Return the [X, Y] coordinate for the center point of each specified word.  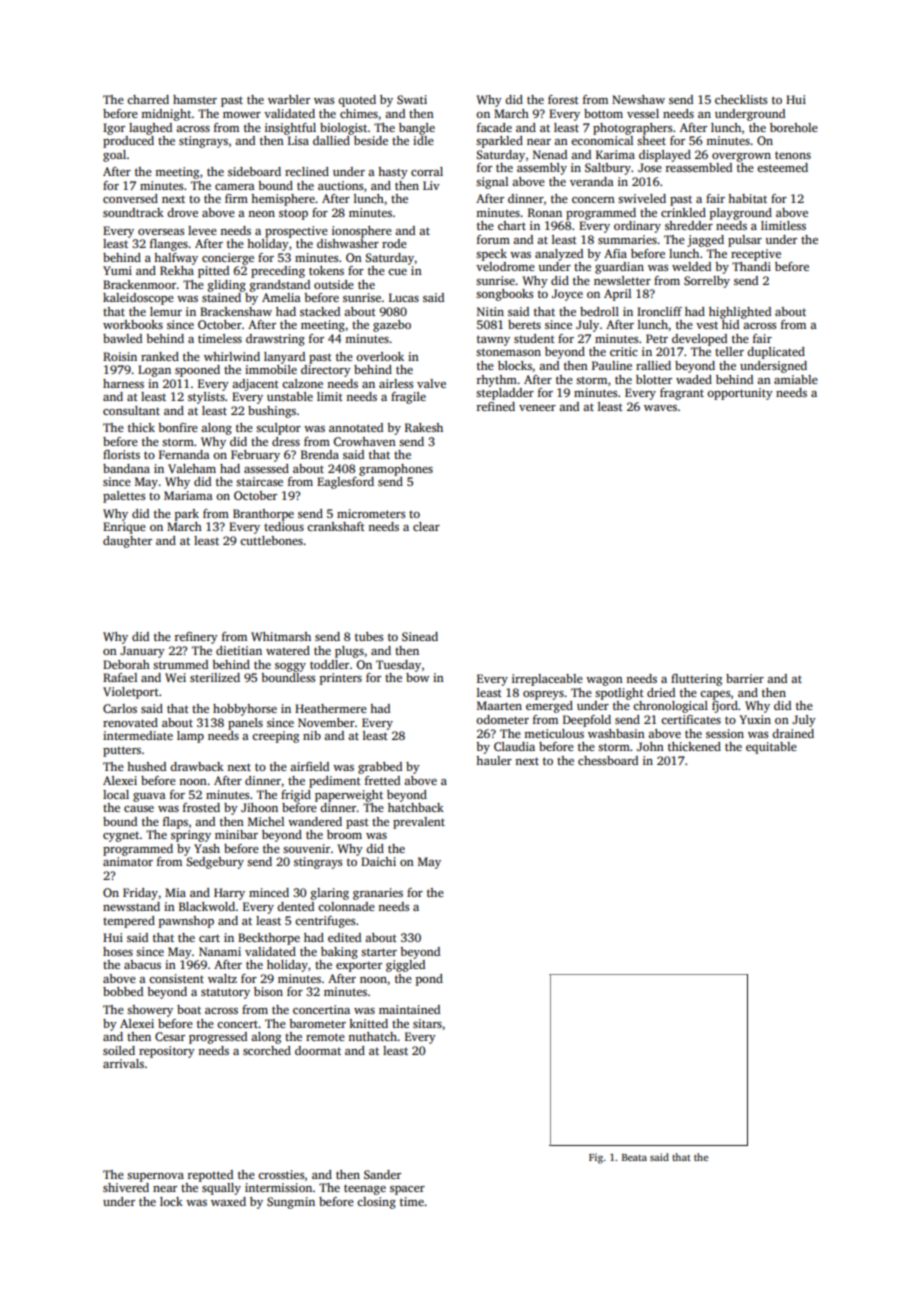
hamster [195, 99]
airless [396, 383]
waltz [222, 978]
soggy [290, 667]
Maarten [499, 705]
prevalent [419, 823]
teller [729, 351]
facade [494, 127]
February [255, 456]
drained [793, 733]
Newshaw [638, 99]
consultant [131, 410]
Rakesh [424, 427]
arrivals [123, 1063]
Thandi [751, 266]
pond [429, 980]
